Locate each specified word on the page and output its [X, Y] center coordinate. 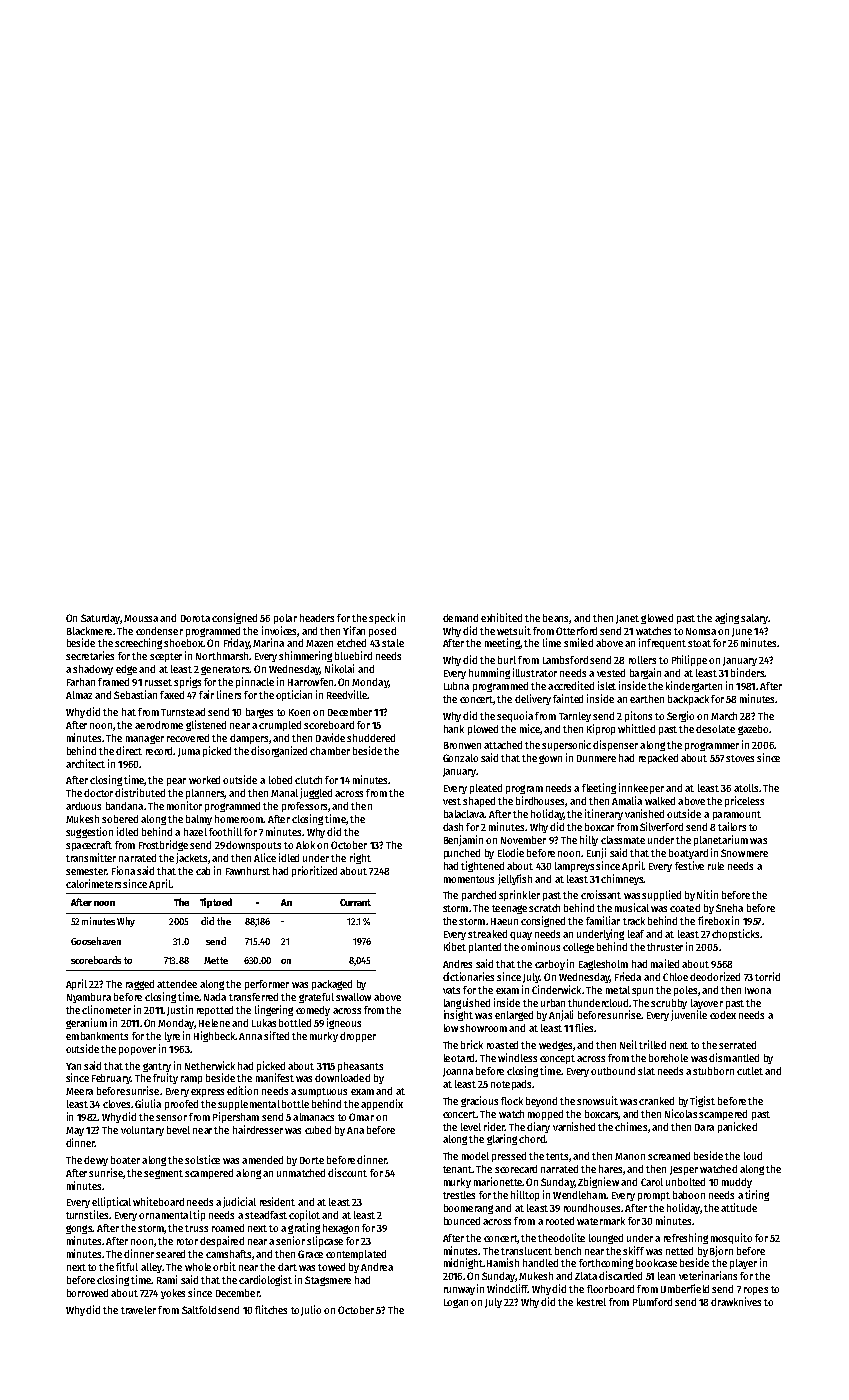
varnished [574, 1126]
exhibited [501, 617]
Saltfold [199, 1310]
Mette [216, 960]
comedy [313, 1011]
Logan [456, 1303]
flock [512, 1101]
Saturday [100, 619]
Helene [214, 1023]
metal [618, 990]
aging [727, 618]
